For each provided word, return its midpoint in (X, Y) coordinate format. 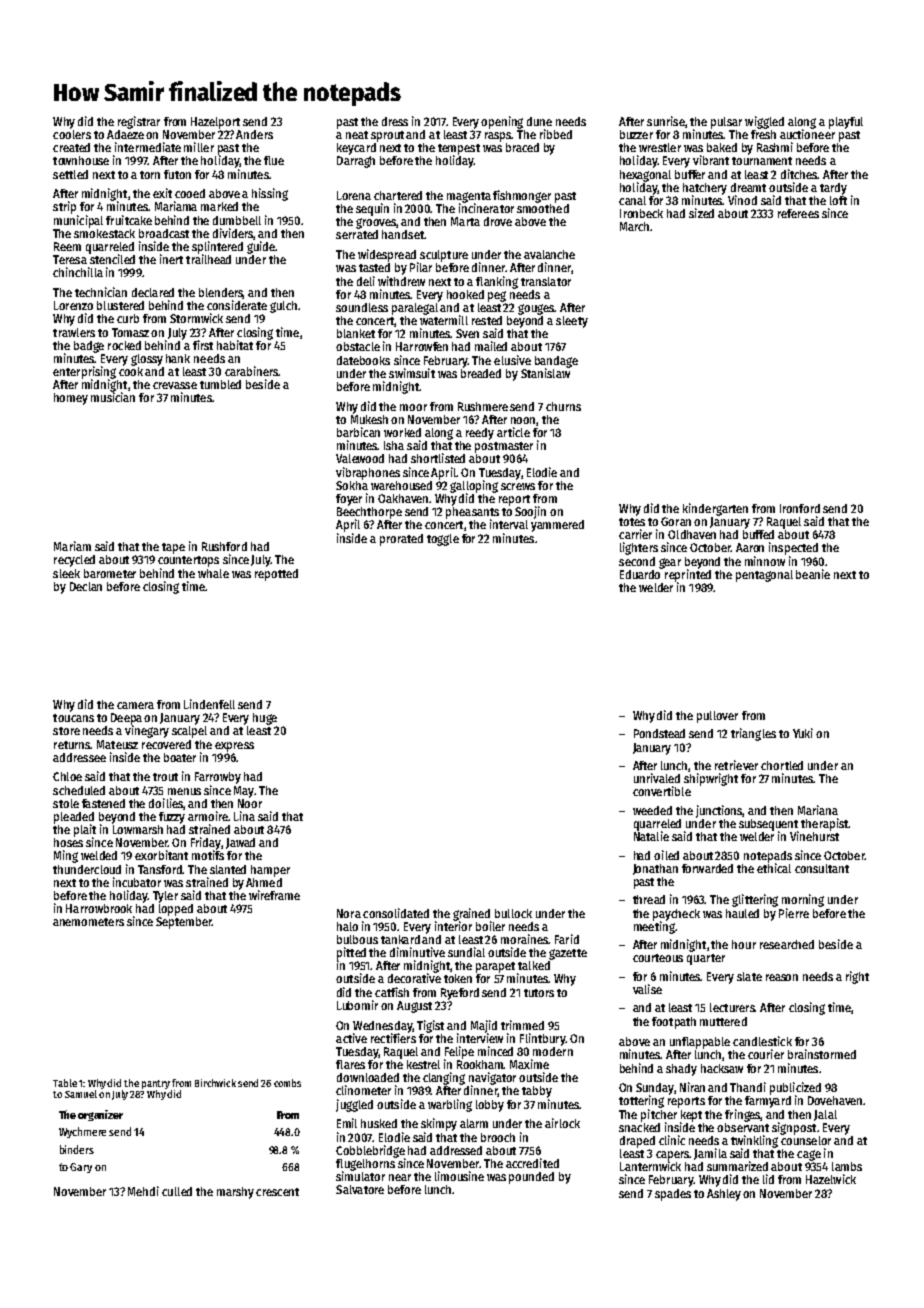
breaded (481, 373)
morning (803, 900)
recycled (74, 561)
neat (357, 135)
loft (838, 200)
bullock (513, 913)
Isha (394, 445)
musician (113, 397)
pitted (351, 953)
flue (274, 160)
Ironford (800, 508)
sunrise (666, 121)
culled (177, 1191)
